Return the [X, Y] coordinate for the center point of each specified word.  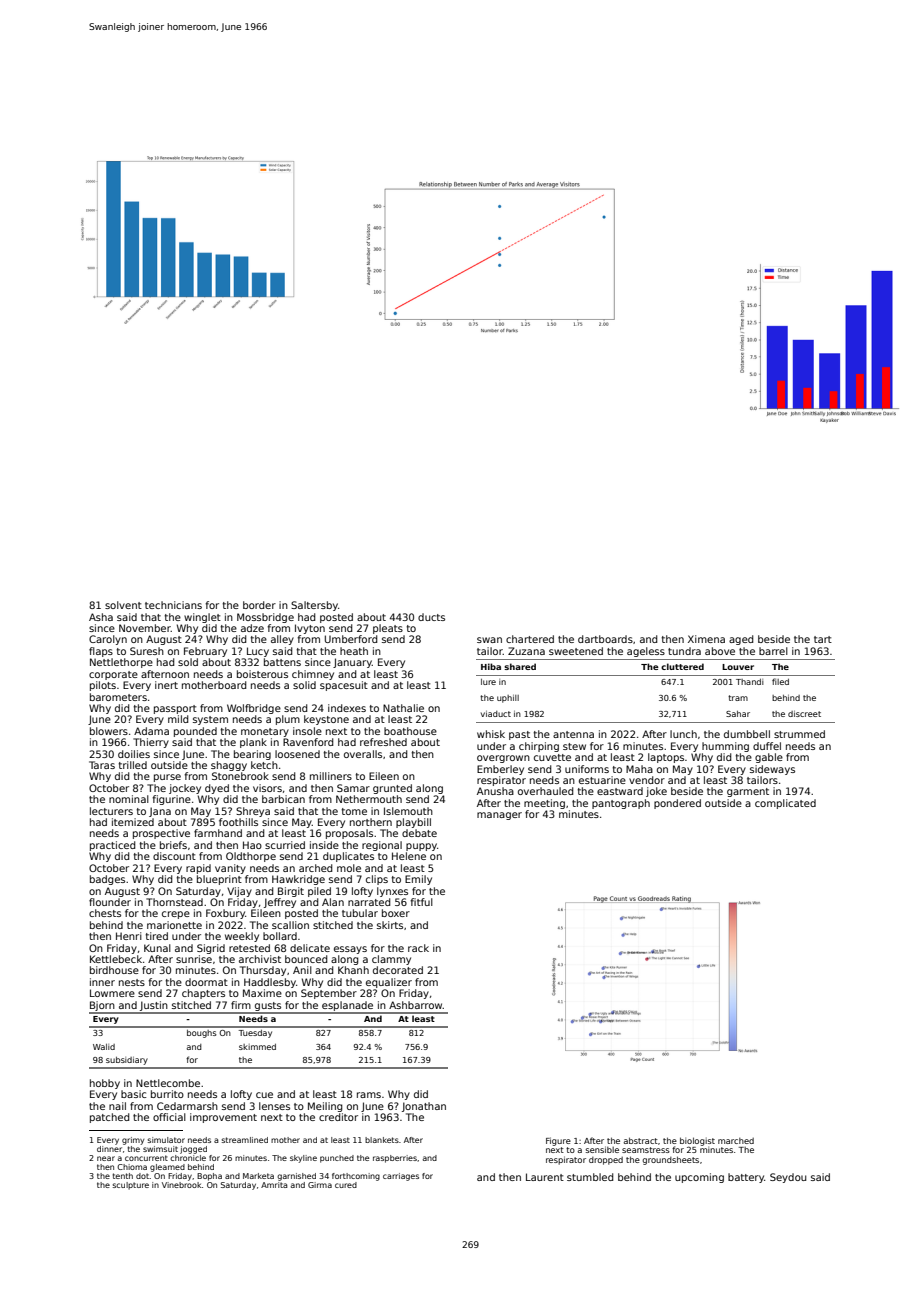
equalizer [389, 983]
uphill [508, 699]
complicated [785, 804]
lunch [683, 734]
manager [499, 816]
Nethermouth [369, 799]
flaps [101, 652]
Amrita [274, 1185]
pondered [677, 804]
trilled [132, 765]
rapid [198, 869]
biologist [697, 1141]
